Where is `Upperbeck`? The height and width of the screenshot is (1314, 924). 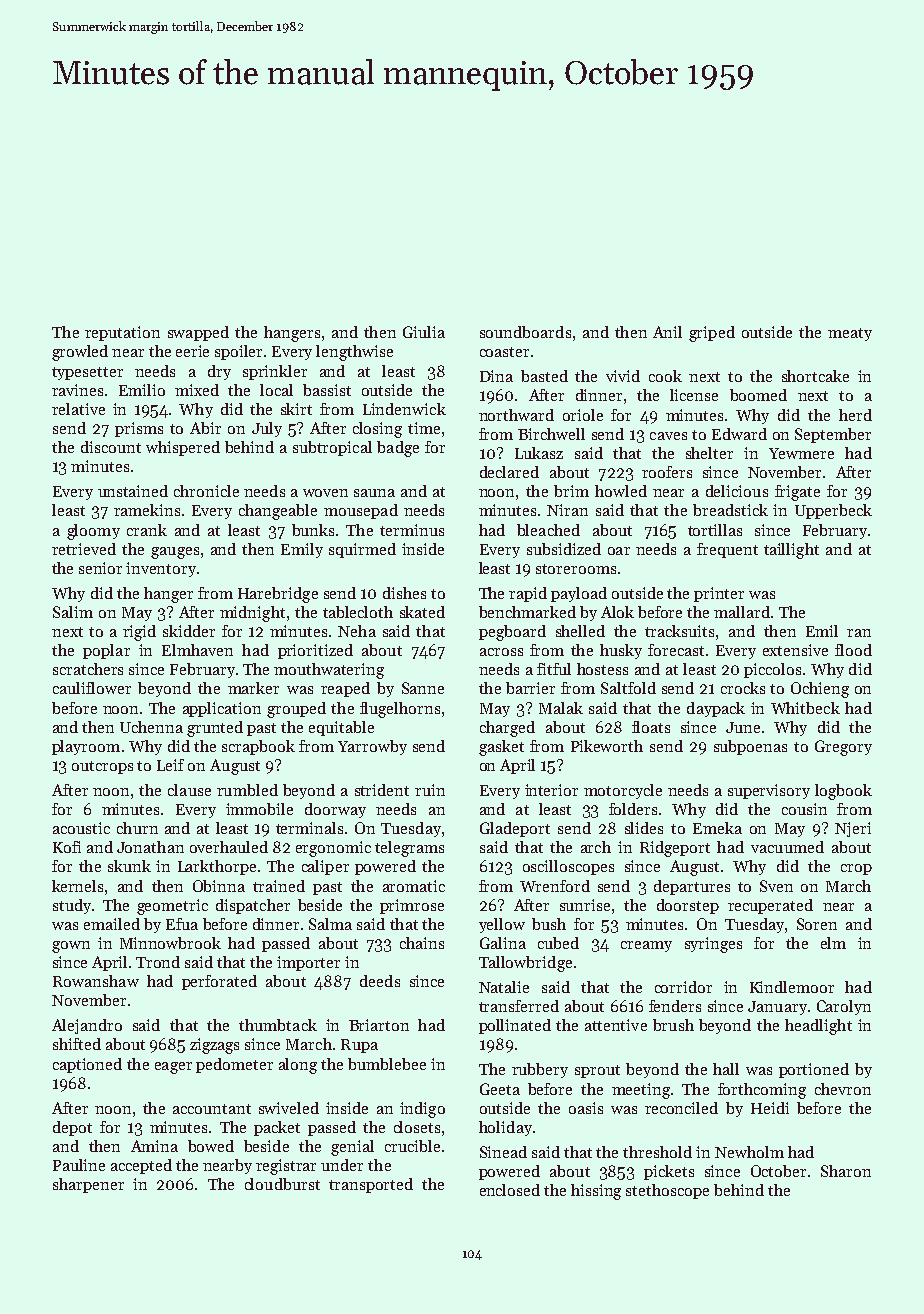 Upperbeck is located at coordinates (833, 511).
